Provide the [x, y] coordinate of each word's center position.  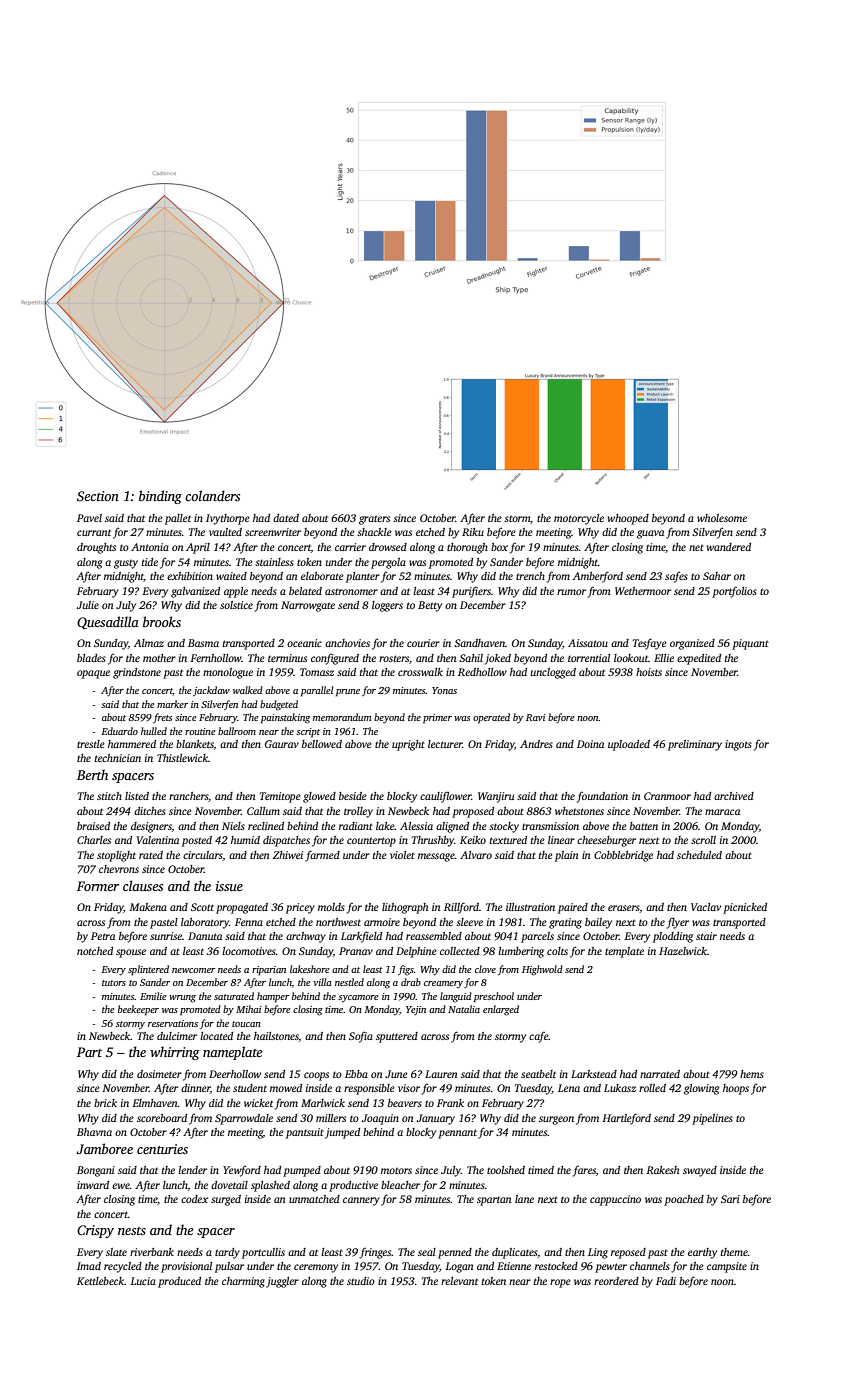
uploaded [629, 745]
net [696, 547]
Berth [92, 774]
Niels [233, 826]
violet [402, 855]
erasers [624, 909]
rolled [652, 1088]
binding [160, 497]
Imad [89, 1266]
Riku [473, 532]
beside [353, 796]
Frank [450, 1103]
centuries [162, 1149]
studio [361, 1281]
